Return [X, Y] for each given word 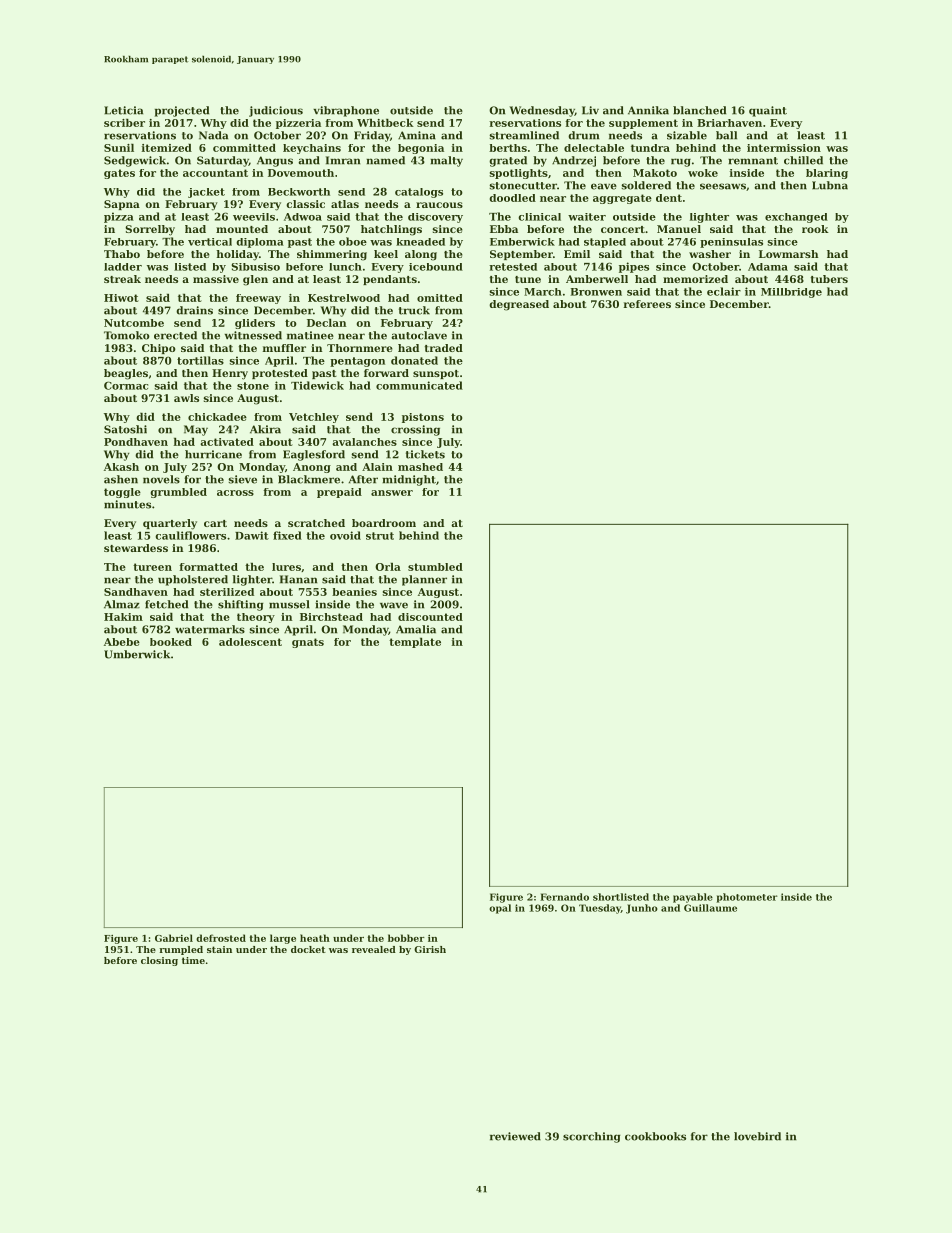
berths [508, 148]
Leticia [123, 110]
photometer [747, 898]
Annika [648, 110]
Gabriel [174, 938]
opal [500, 909]
